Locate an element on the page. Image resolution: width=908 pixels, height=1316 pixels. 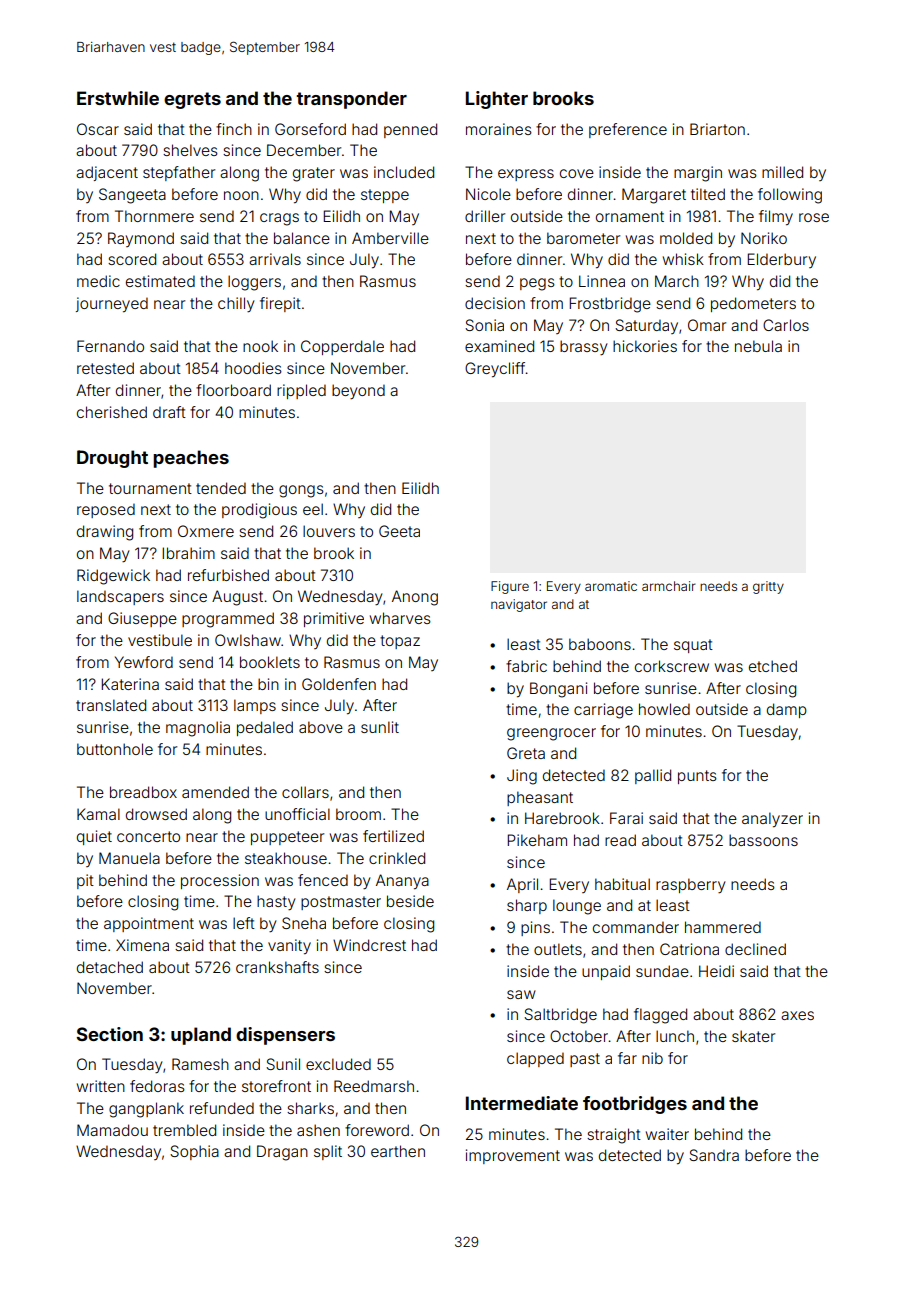
Erstwhile is located at coordinates (118, 98).
